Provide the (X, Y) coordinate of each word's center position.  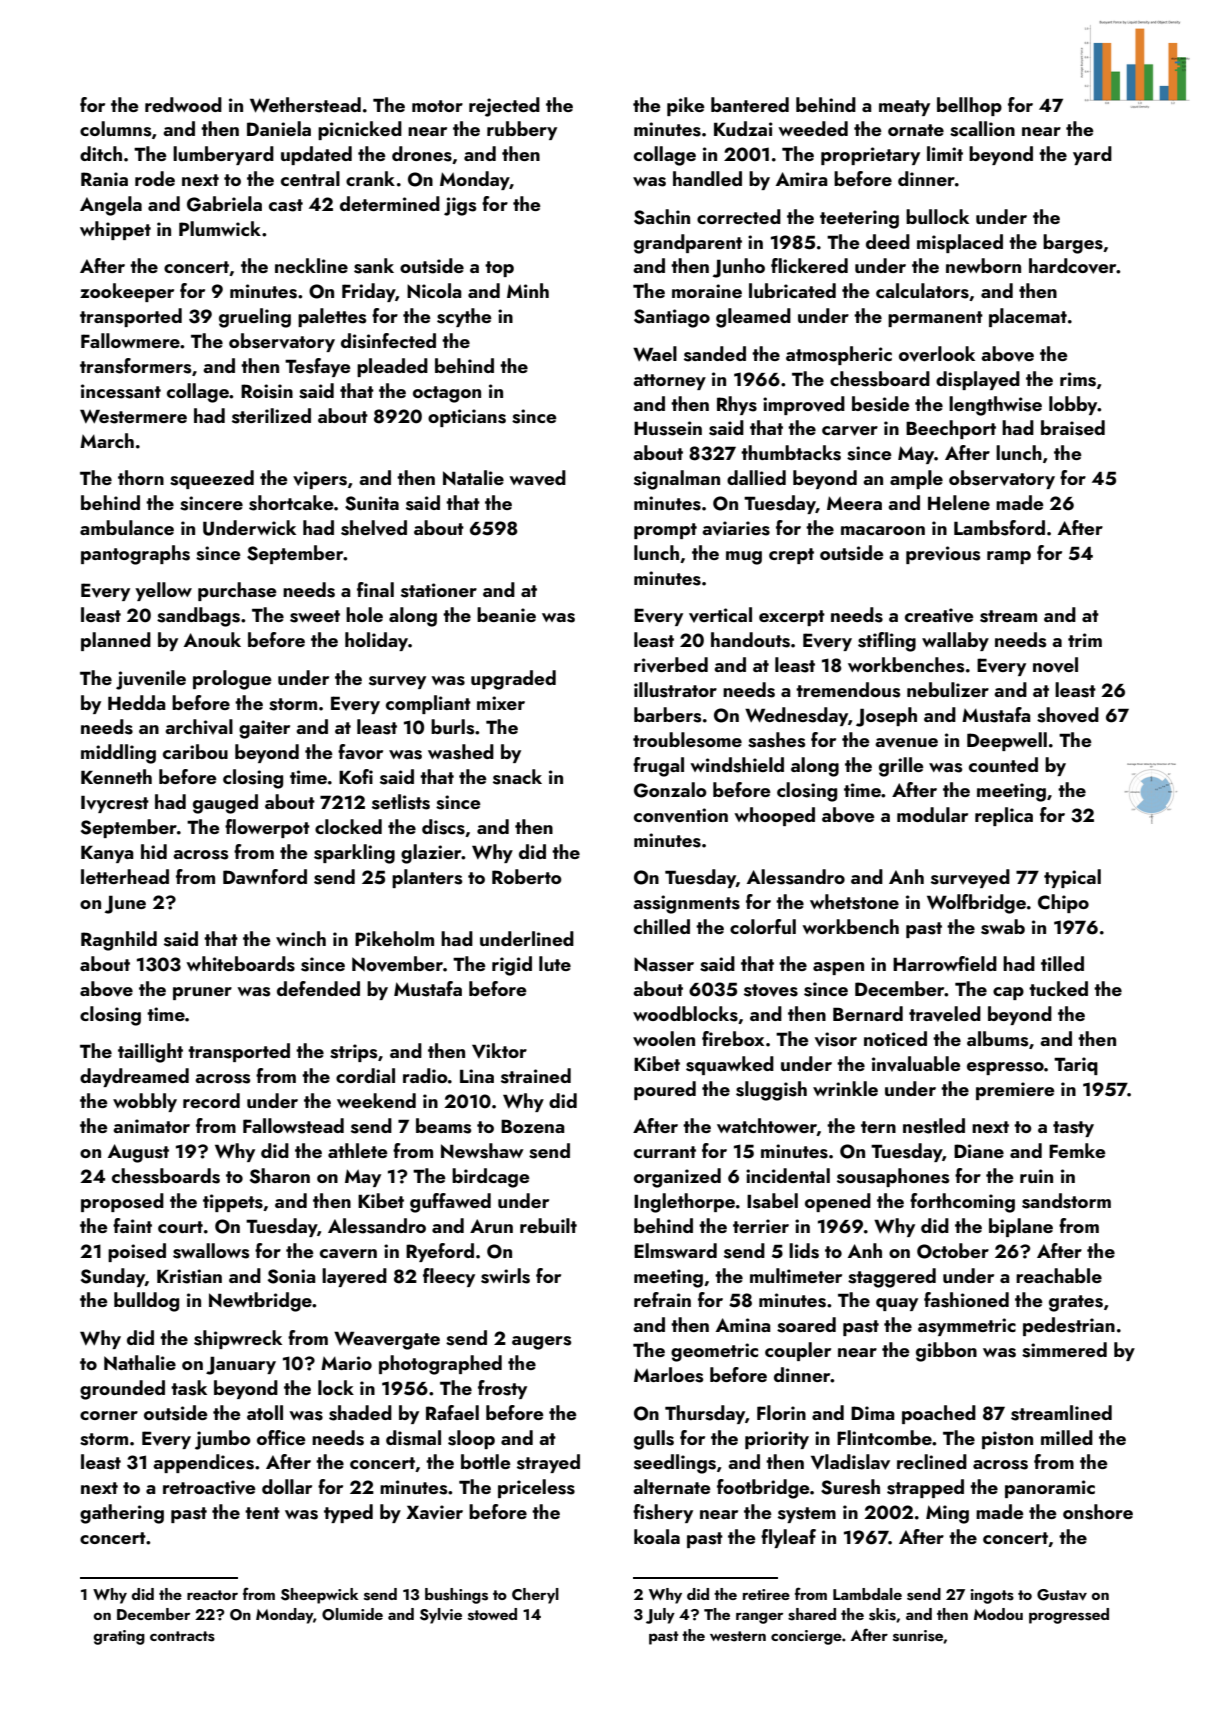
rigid (512, 966)
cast (286, 205)
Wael (655, 354)
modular (932, 814)
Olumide (352, 1614)
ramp (1009, 557)
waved (537, 478)
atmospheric (839, 355)
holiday (376, 641)
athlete (358, 1150)
